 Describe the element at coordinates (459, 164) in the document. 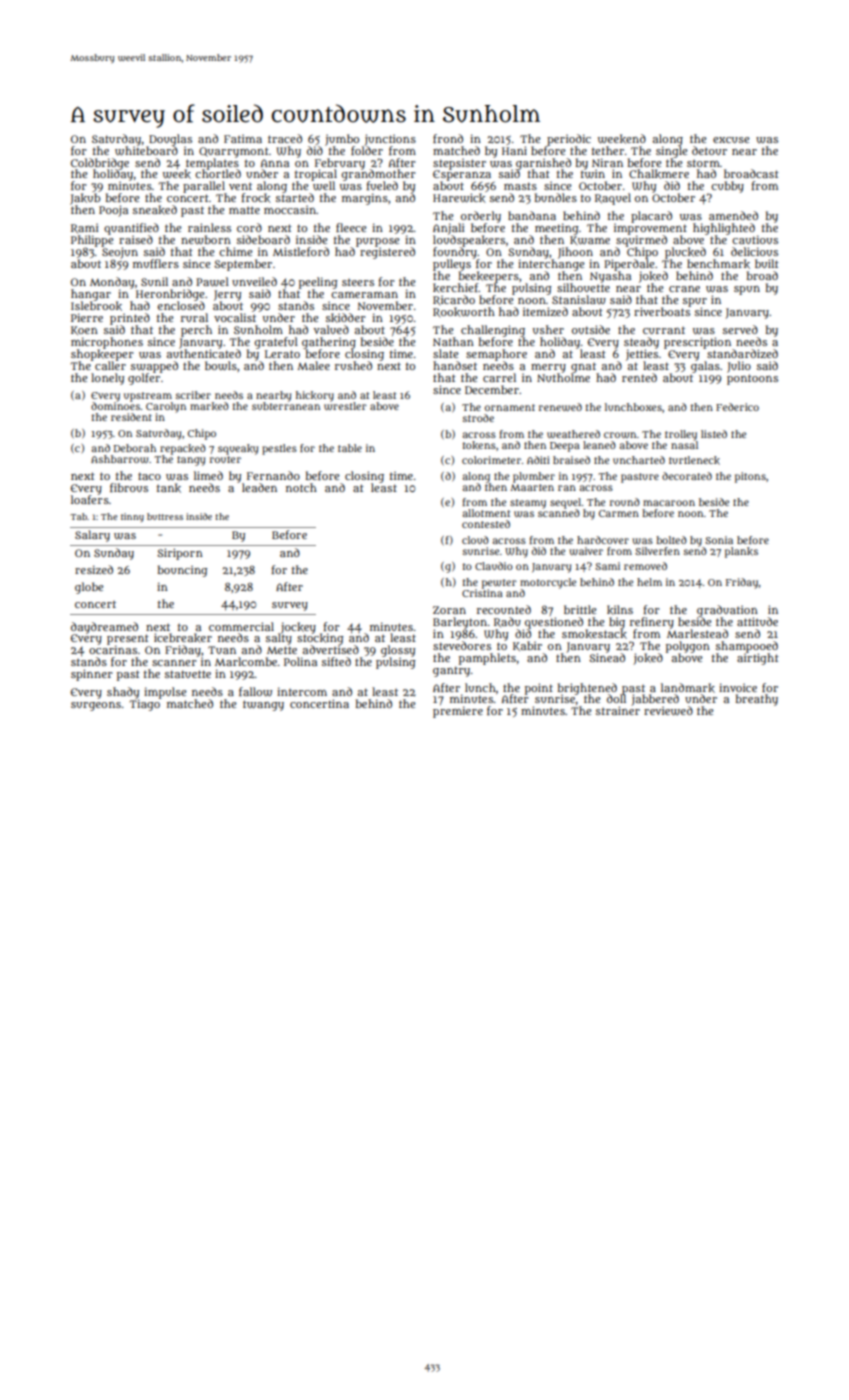

I see `stepsister` at that location.
